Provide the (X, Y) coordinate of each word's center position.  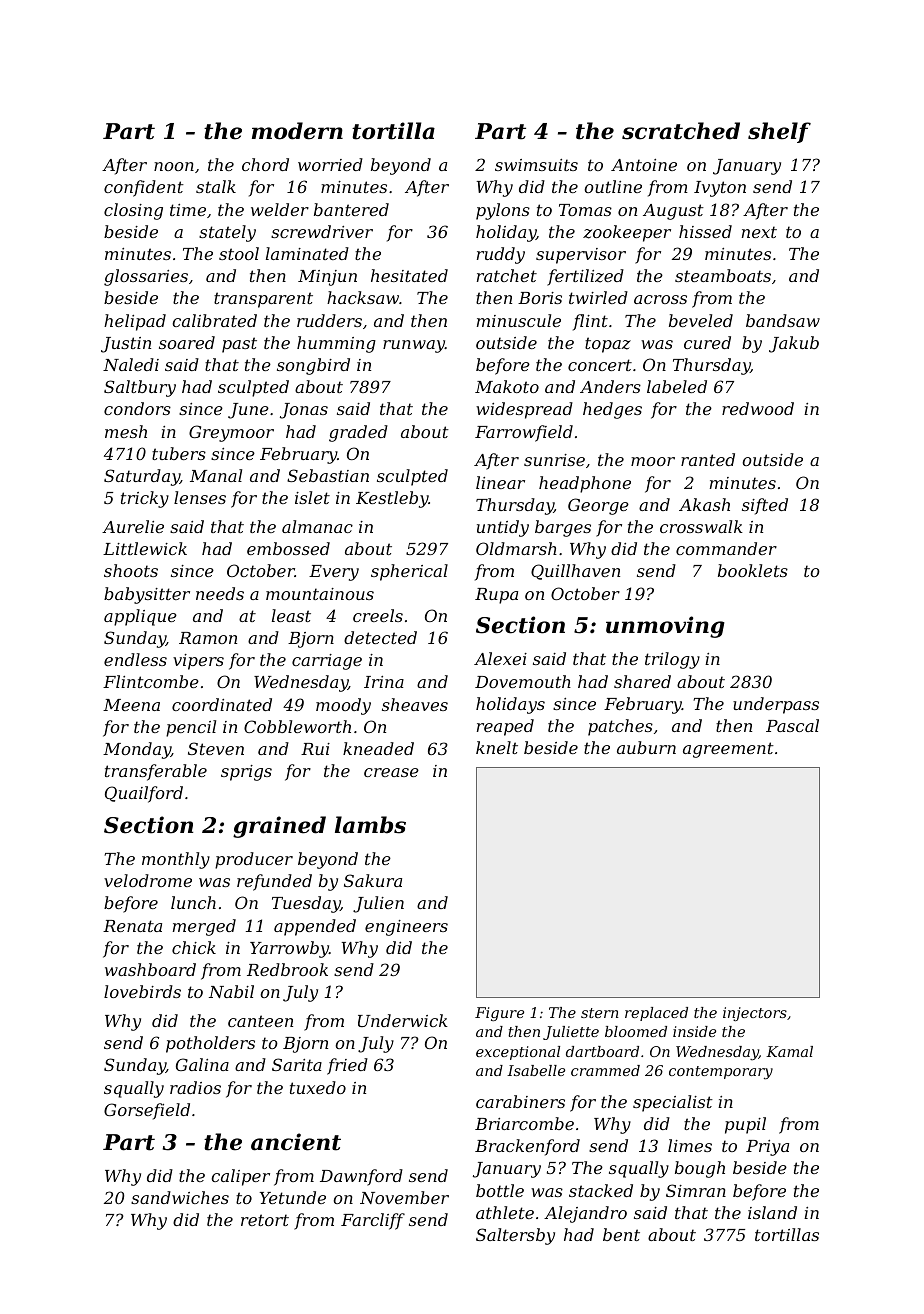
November (404, 1197)
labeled (677, 386)
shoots (131, 570)
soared (187, 342)
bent (621, 1234)
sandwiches (180, 1197)
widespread (524, 410)
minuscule (519, 320)
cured (707, 342)
